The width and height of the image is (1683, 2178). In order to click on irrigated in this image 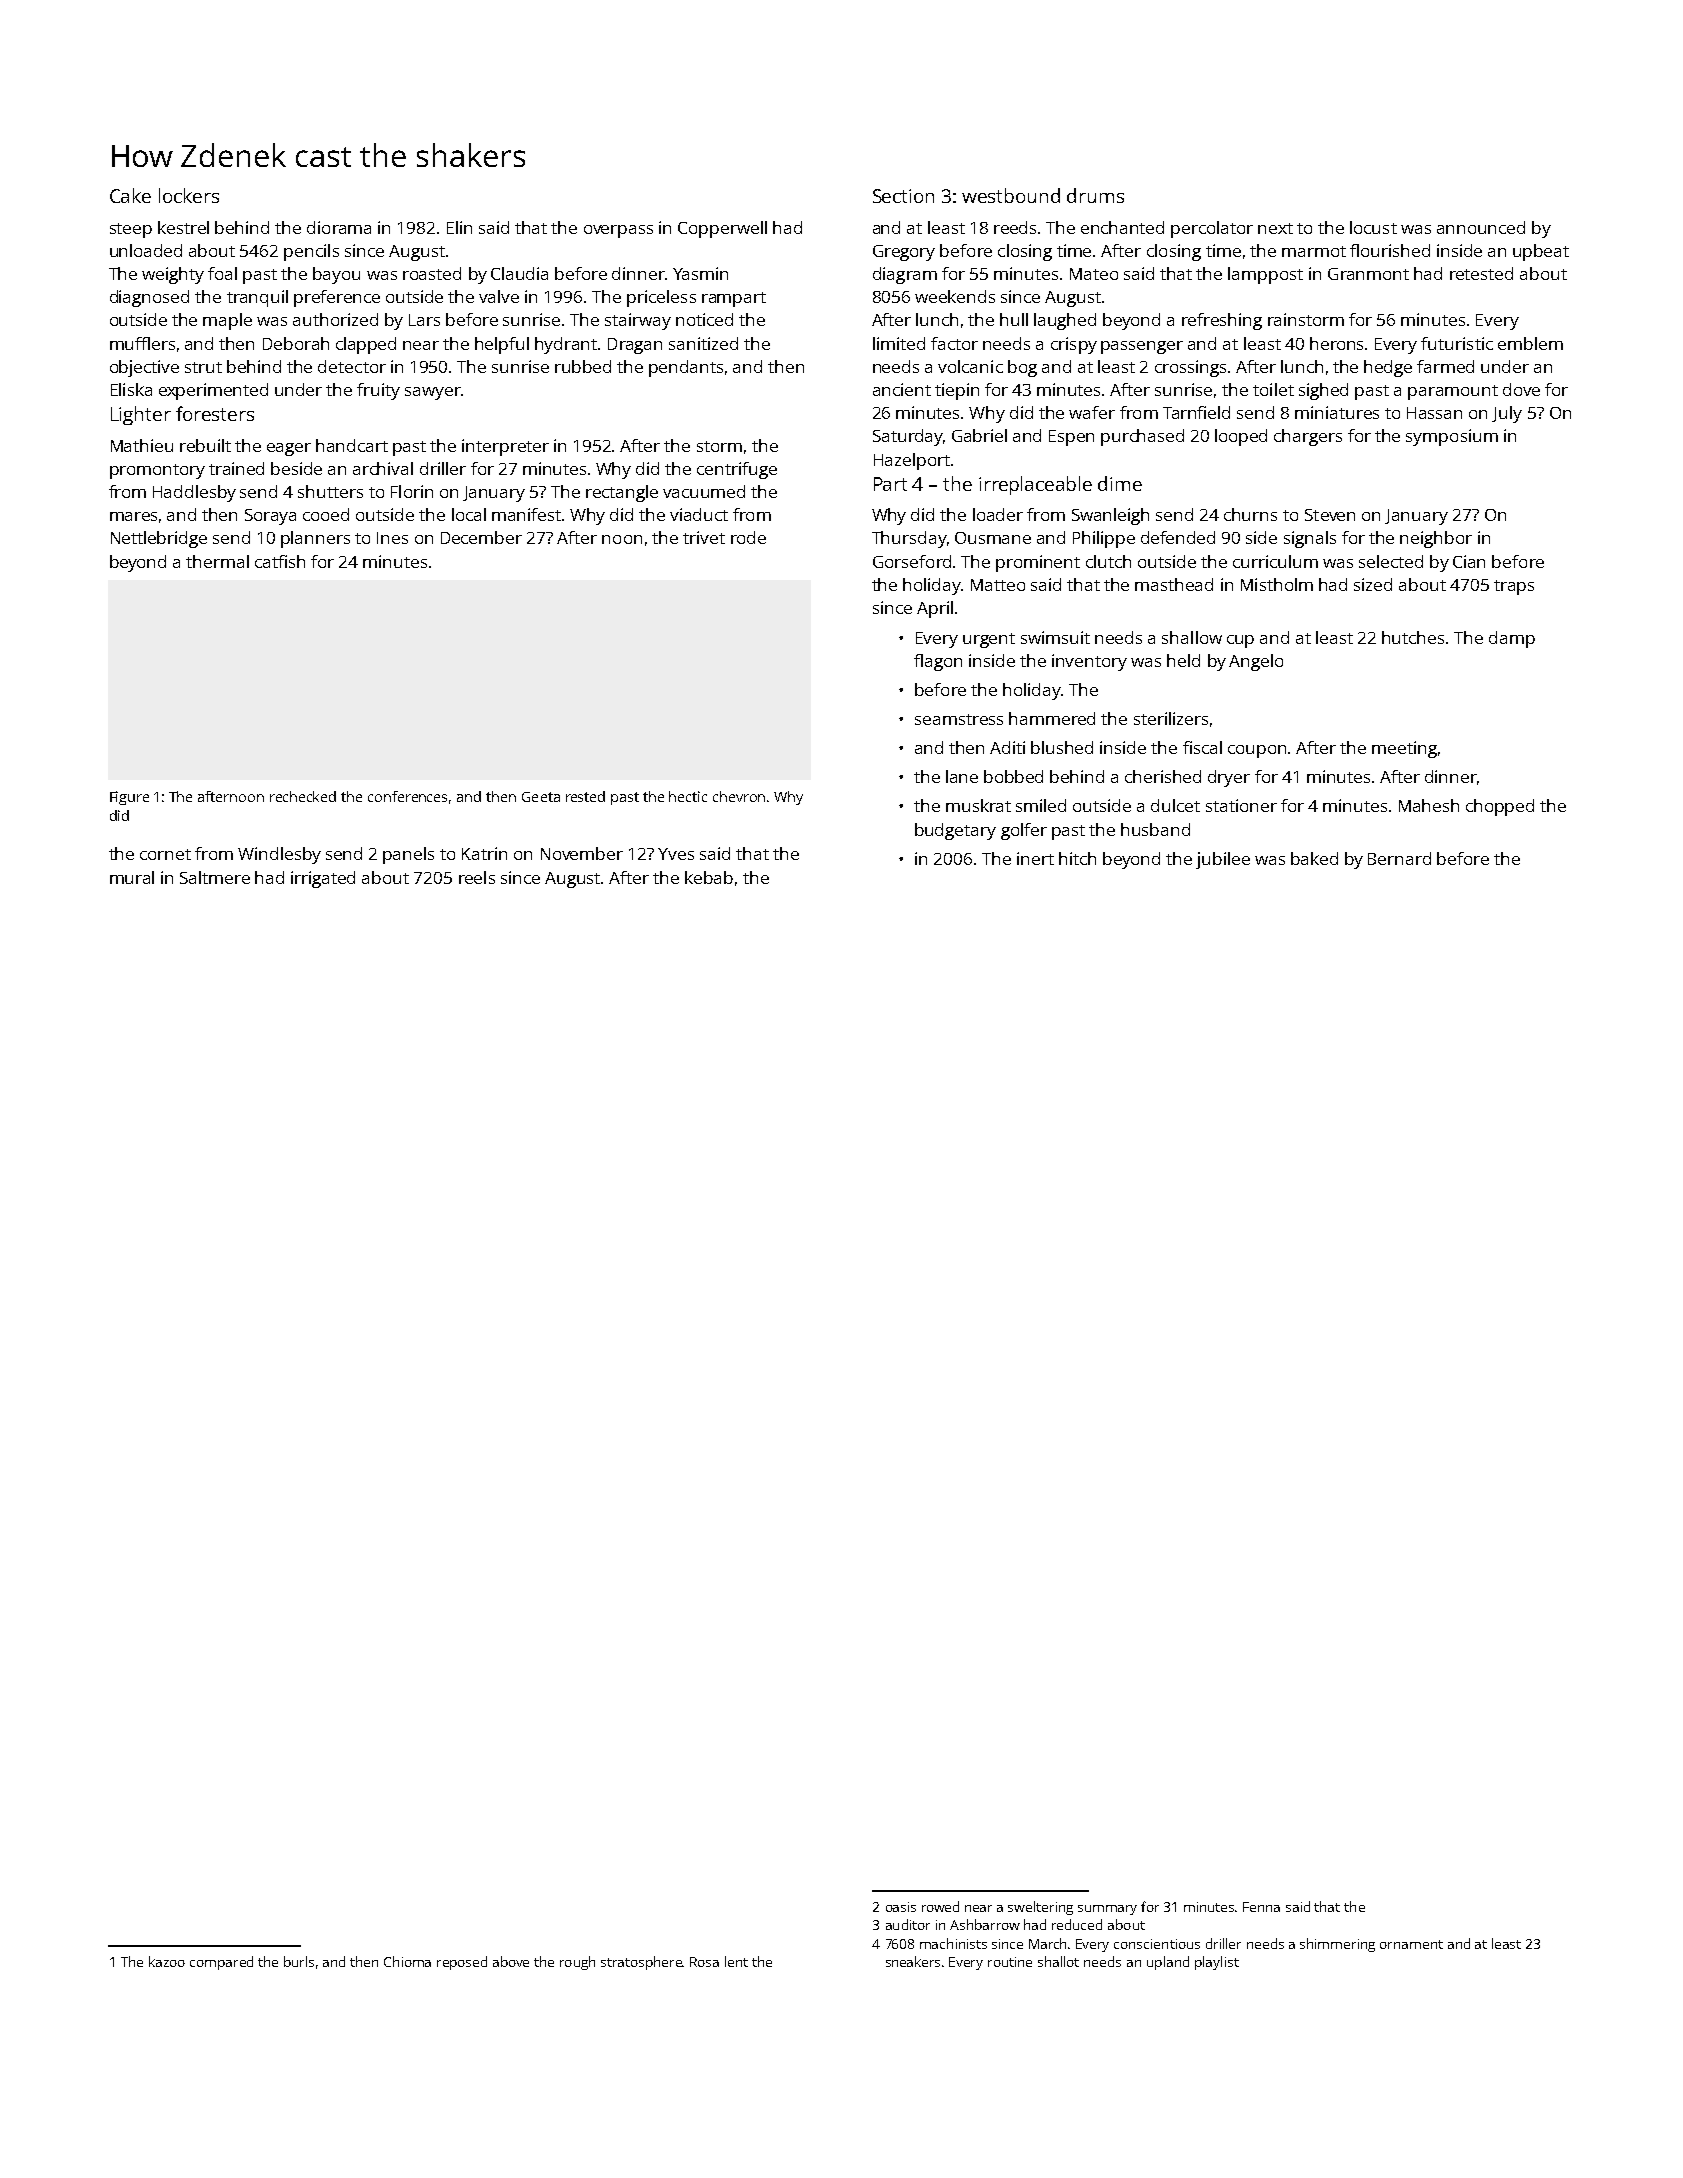, I will do `click(323, 879)`.
